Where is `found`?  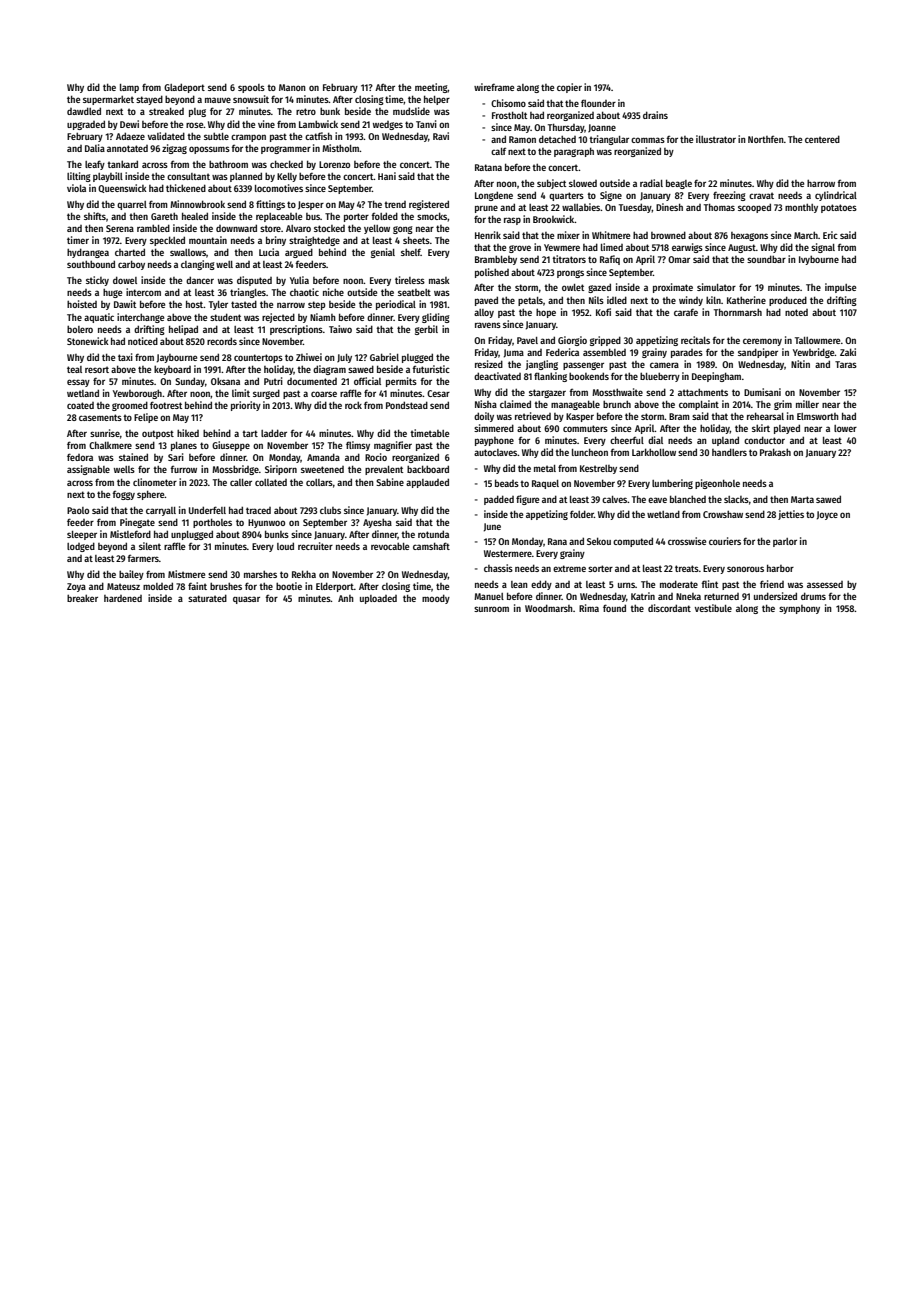
found is located at coordinates (614, 608).
